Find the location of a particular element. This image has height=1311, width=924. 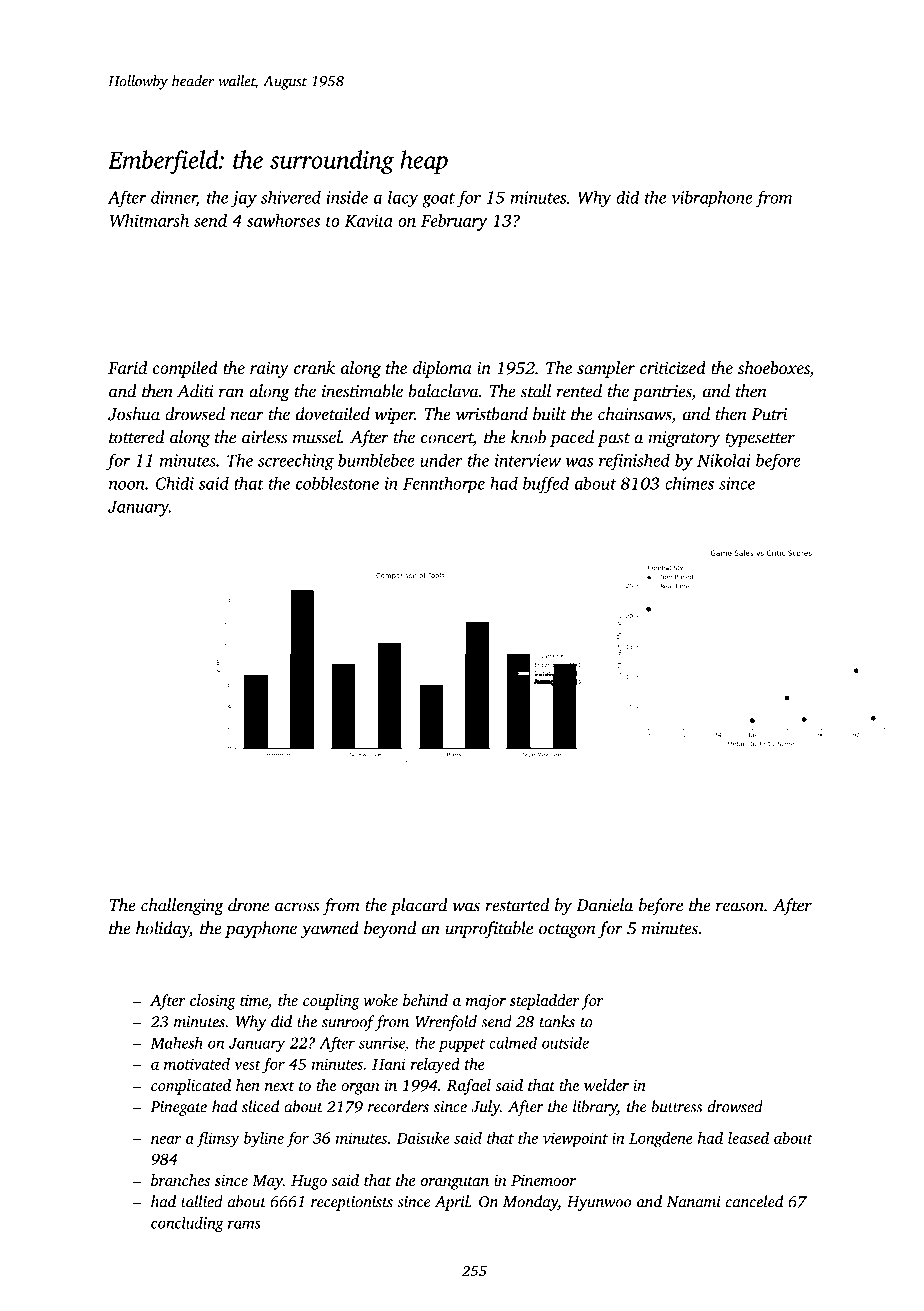

receptionists is located at coordinates (352, 1203).
